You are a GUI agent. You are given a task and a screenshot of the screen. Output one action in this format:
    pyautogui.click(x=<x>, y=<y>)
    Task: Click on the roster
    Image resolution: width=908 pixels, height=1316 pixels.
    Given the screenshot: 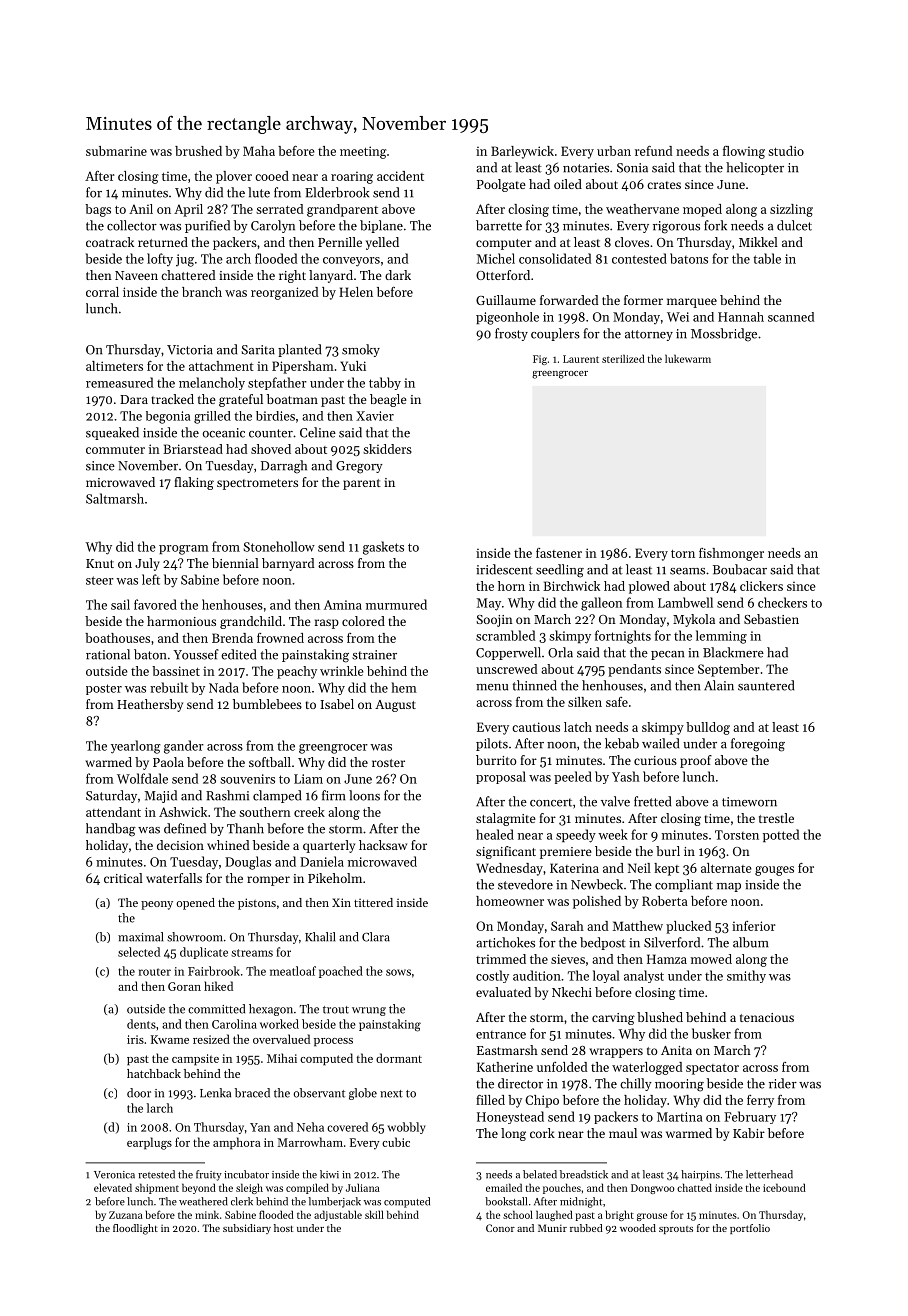 What is the action you would take?
    pyautogui.click(x=388, y=763)
